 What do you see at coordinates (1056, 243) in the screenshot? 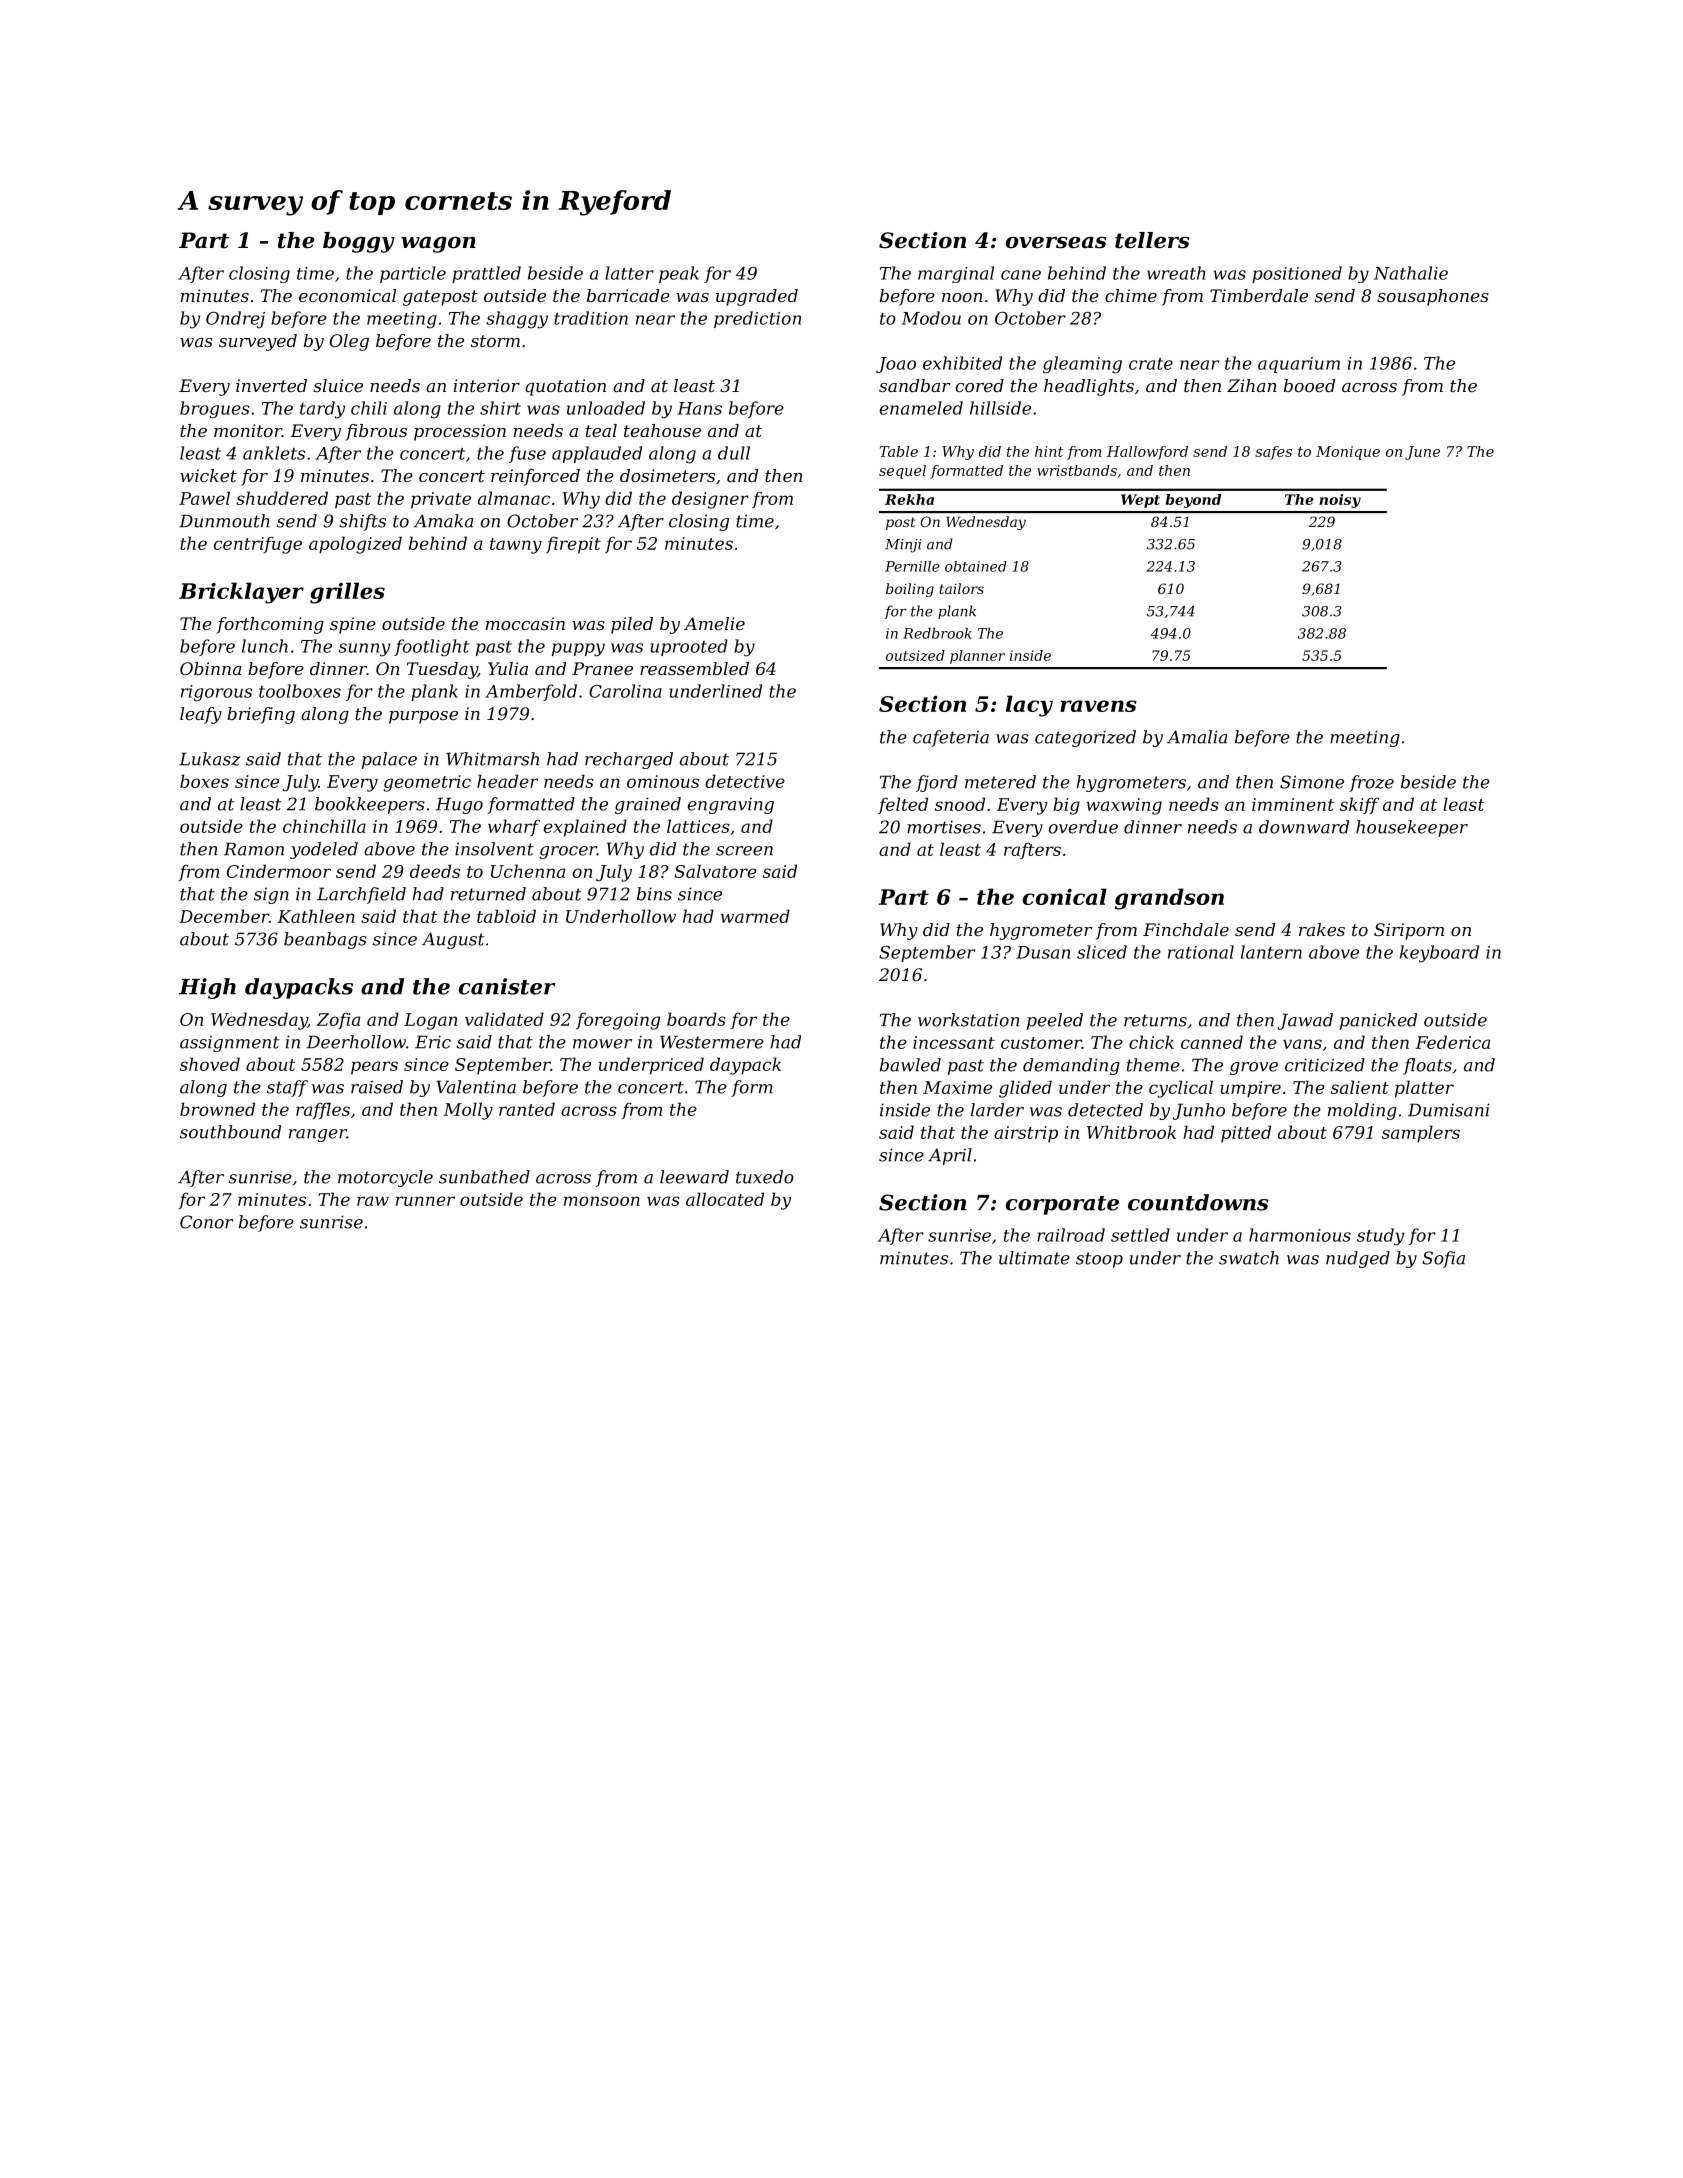
I see `overseas` at bounding box center [1056, 243].
